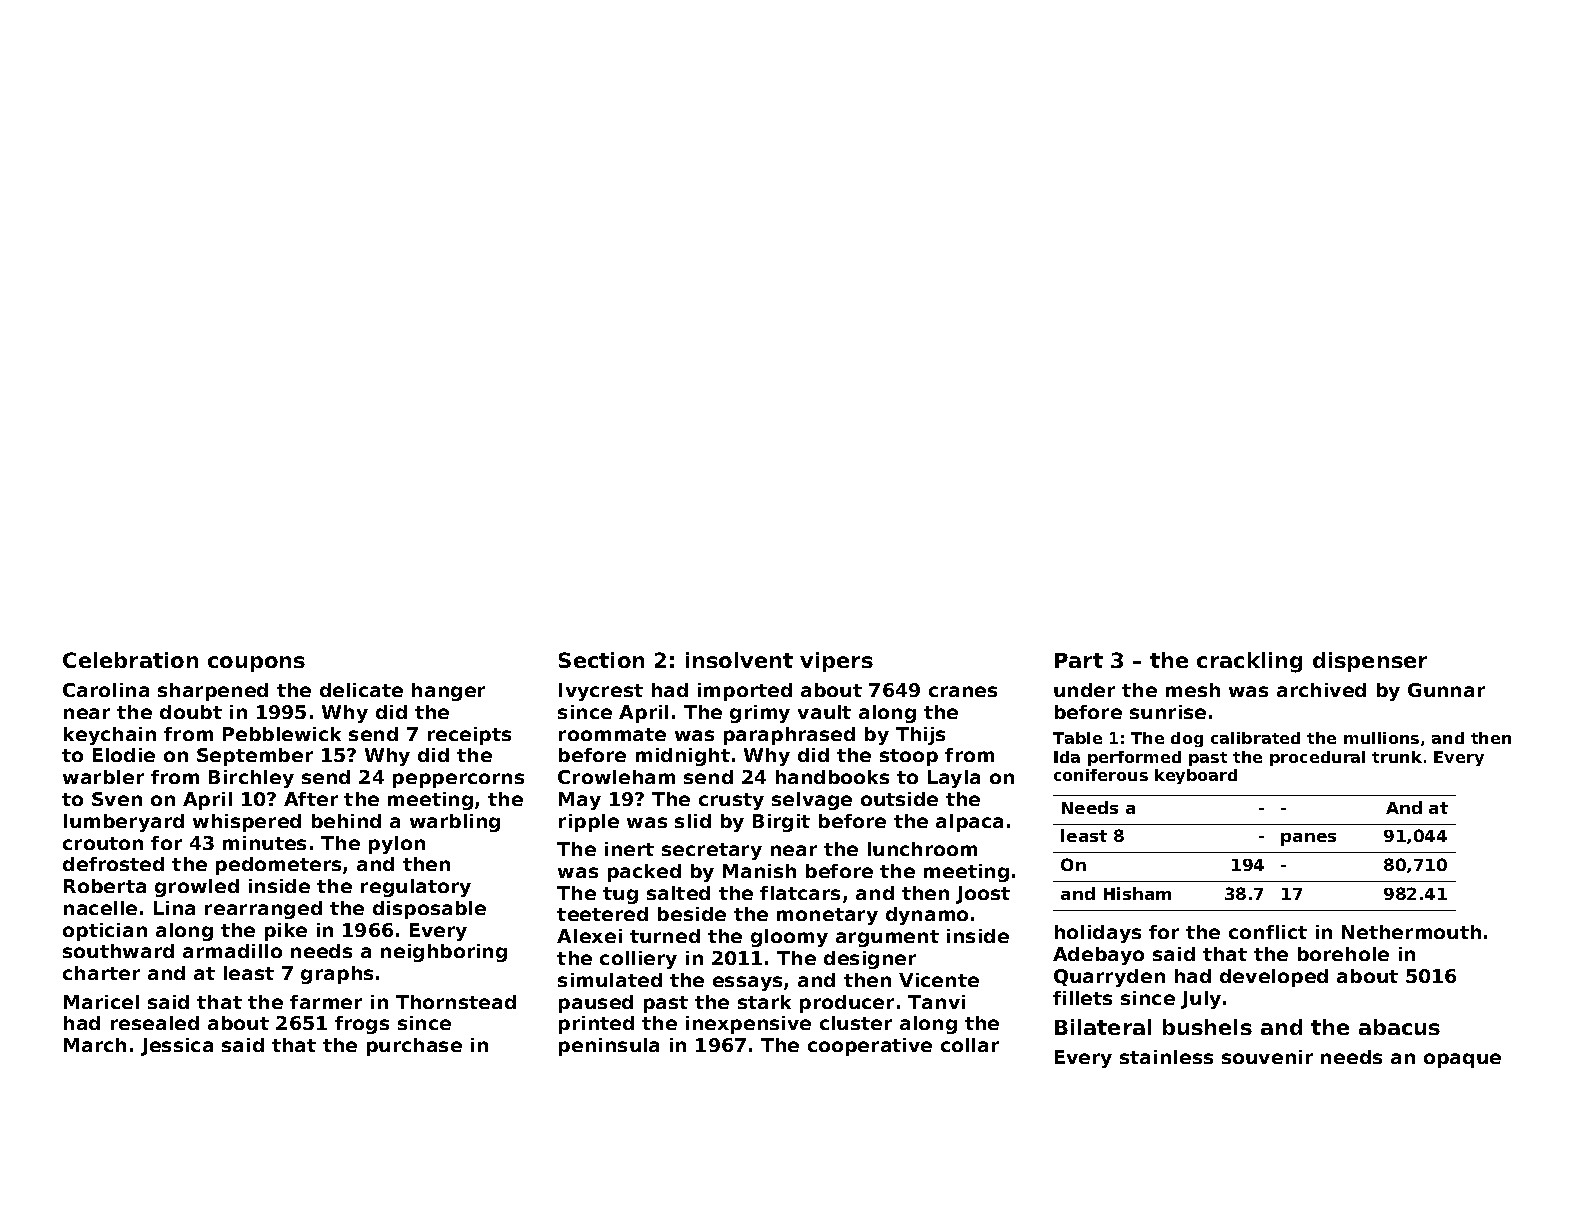 This screenshot has width=1579, height=1220. I want to click on delicate, so click(361, 690).
